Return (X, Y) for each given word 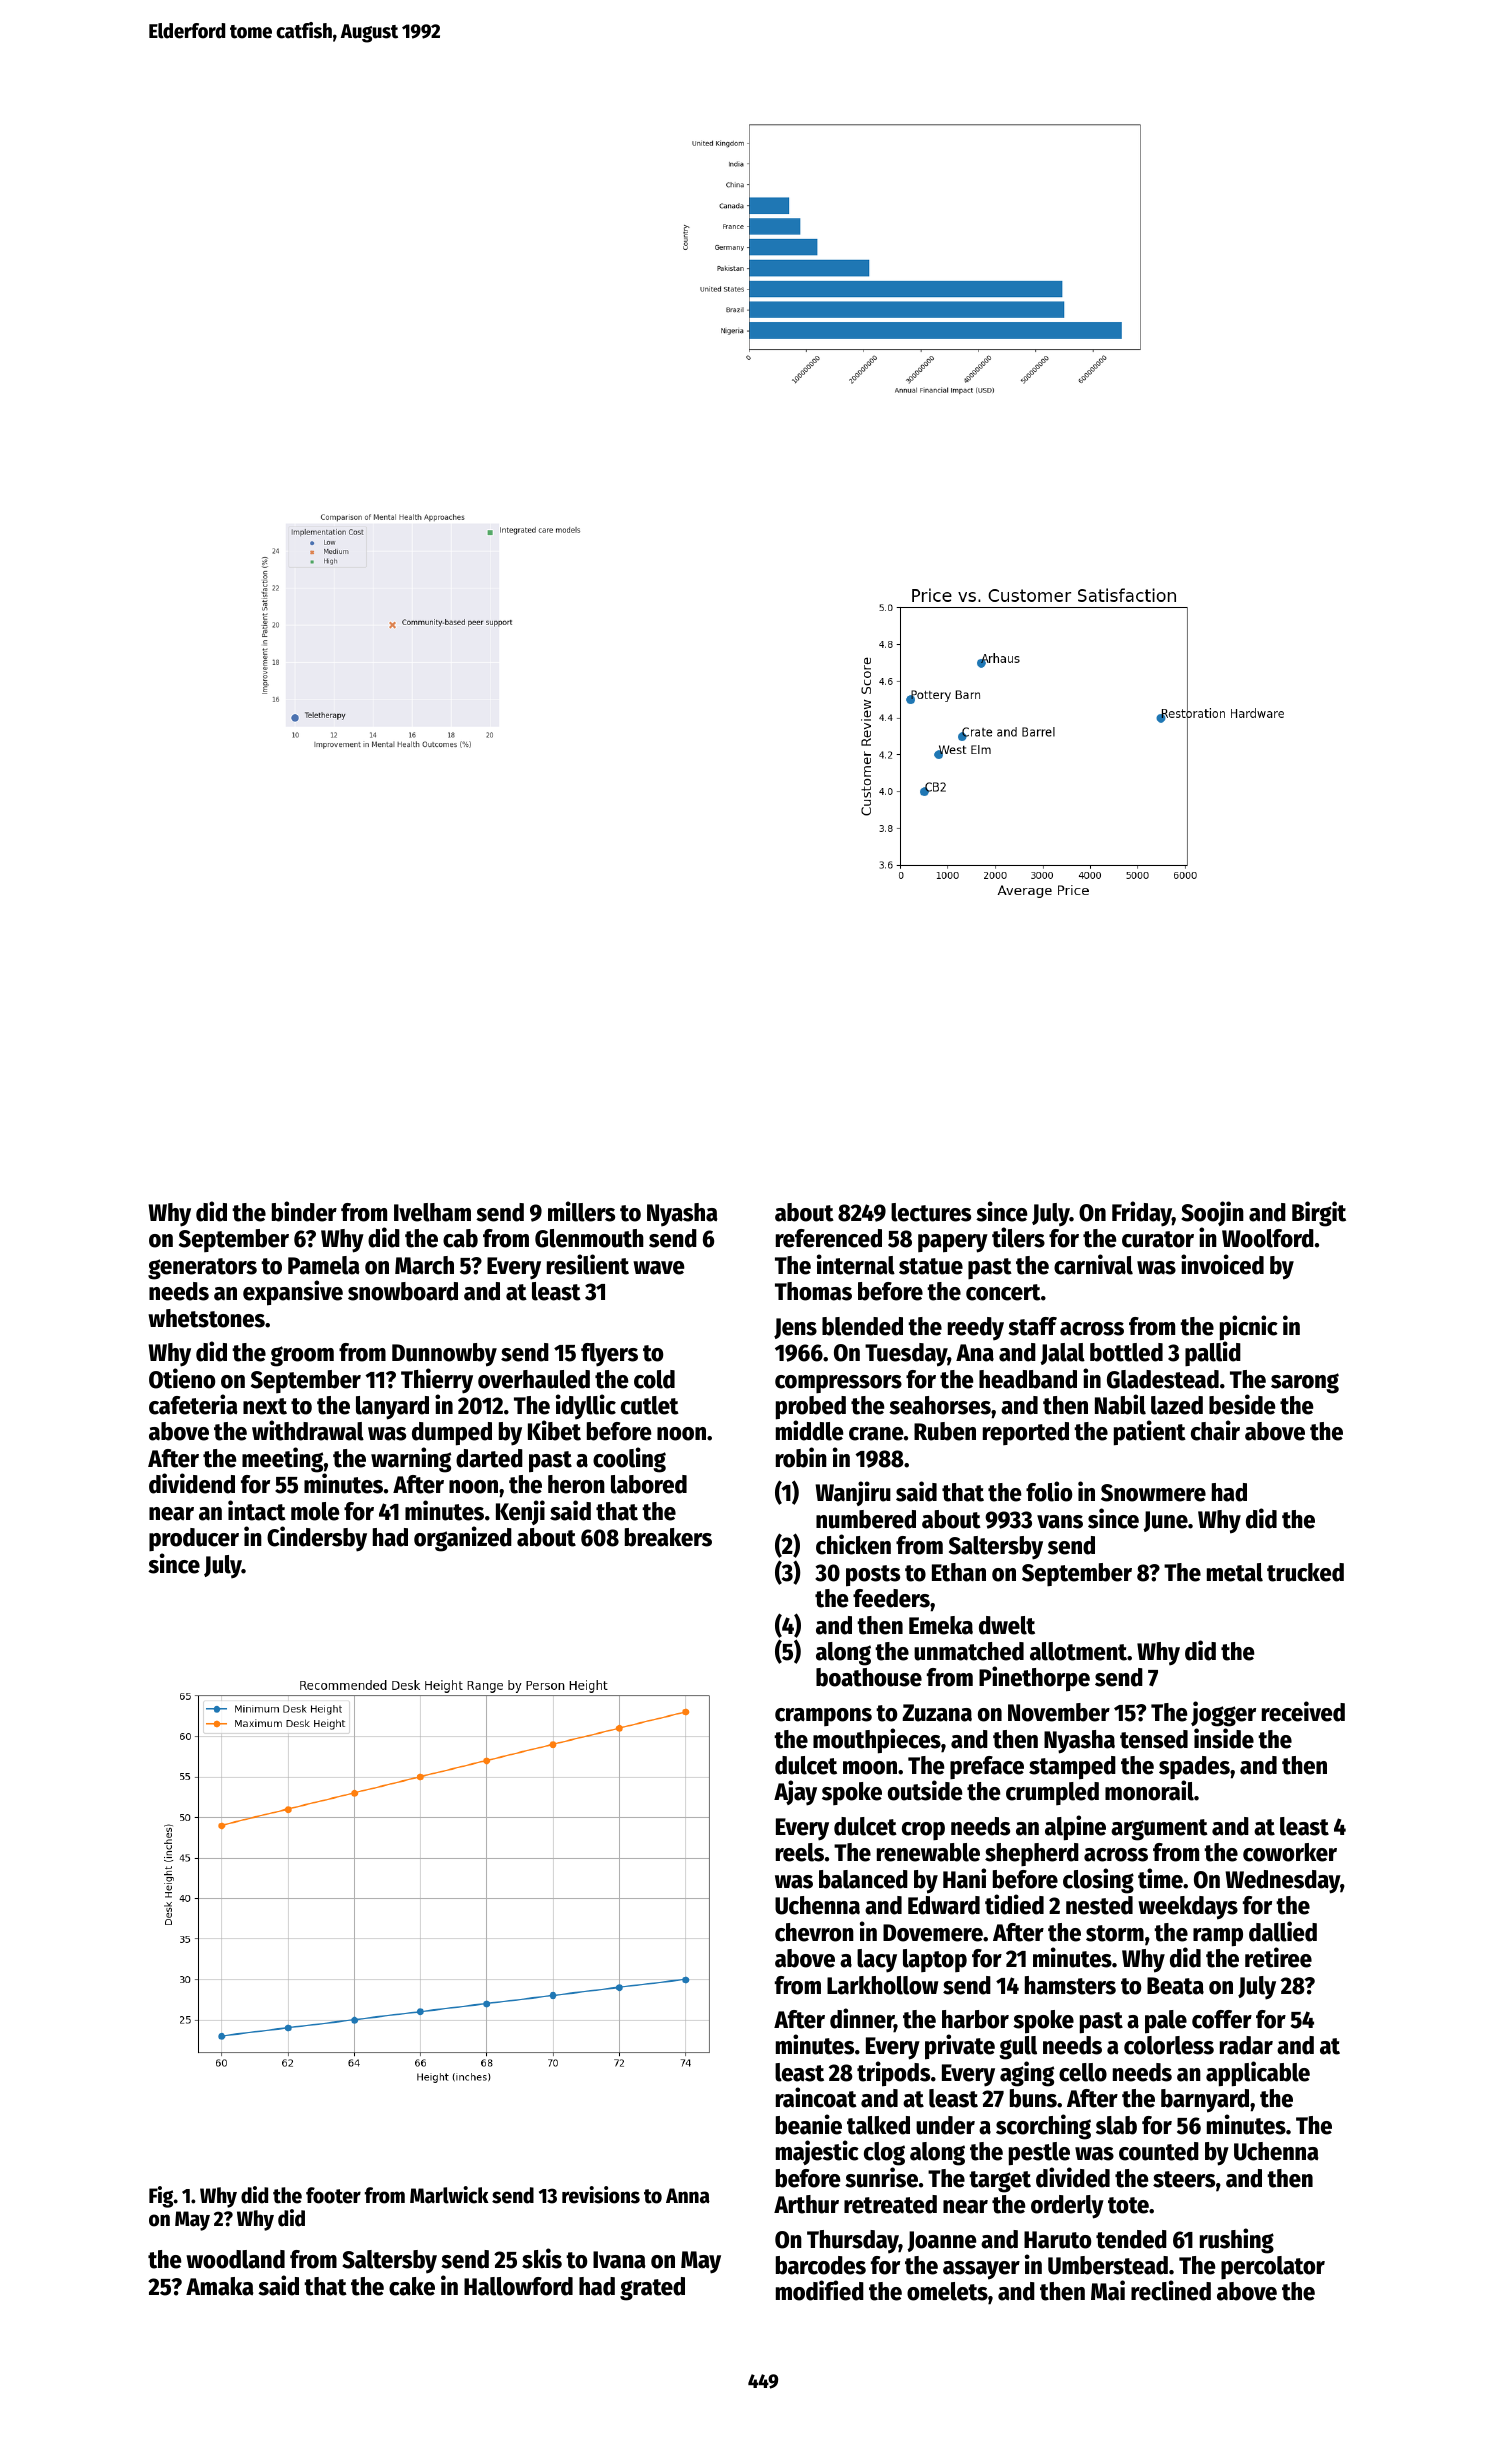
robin (801, 1457)
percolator (1273, 2267)
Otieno (182, 1378)
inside (1224, 1738)
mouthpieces (877, 1741)
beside (1242, 1404)
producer (194, 1539)
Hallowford (518, 2286)
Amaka (219, 2286)
